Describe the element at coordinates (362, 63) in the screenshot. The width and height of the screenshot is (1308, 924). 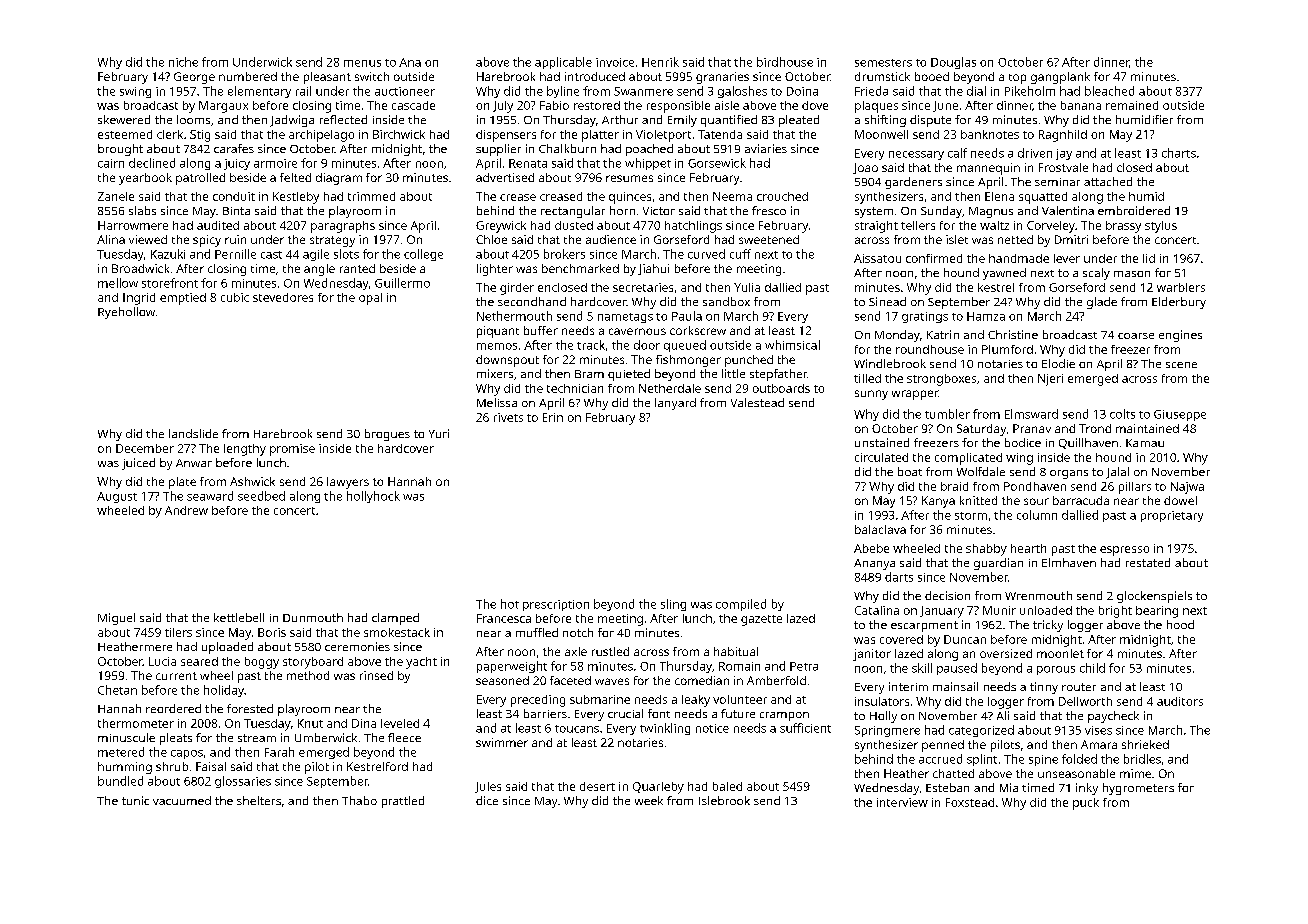
I see `menus` at that location.
